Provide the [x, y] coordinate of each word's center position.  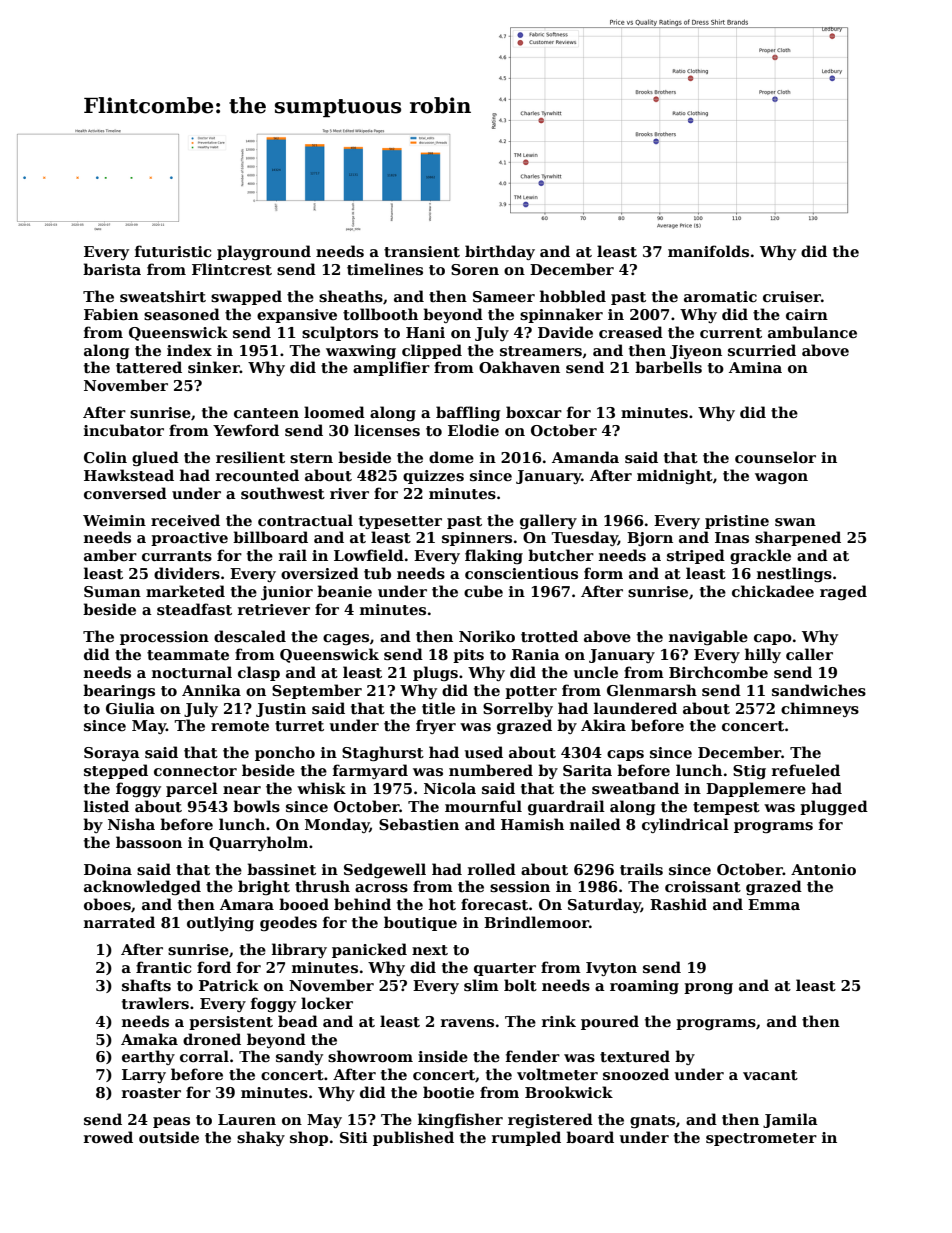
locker [327, 1003]
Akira [603, 725]
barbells [668, 367]
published [413, 1138]
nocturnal [192, 672]
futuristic [173, 251]
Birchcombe [718, 672]
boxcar [534, 412]
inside [443, 1056]
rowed [108, 1137]
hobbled [573, 296]
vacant [770, 1075]
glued [155, 458]
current [731, 333]
